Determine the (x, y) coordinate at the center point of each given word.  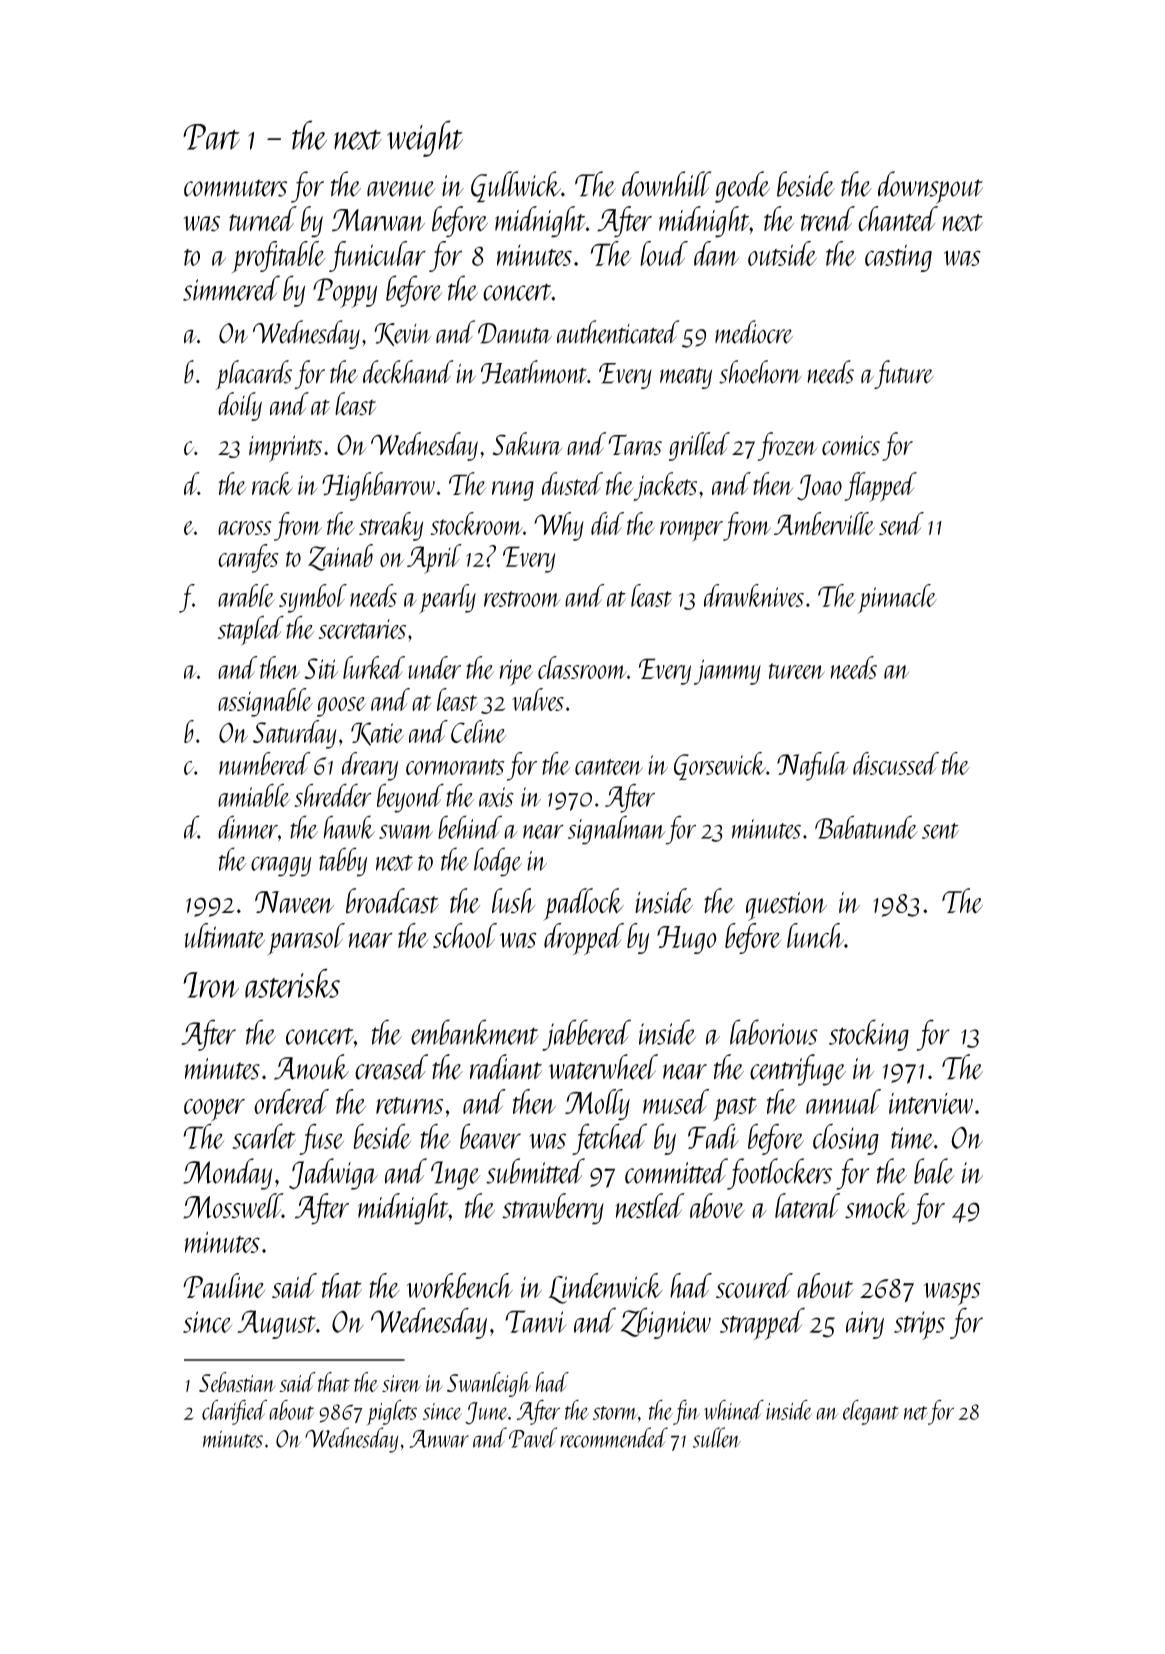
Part (211, 137)
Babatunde (866, 827)
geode (742, 187)
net (916, 1413)
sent (940, 831)
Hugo (687, 940)
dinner (248, 827)
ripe (516, 672)
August (276, 1324)
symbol (313, 598)
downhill (667, 184)
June (486, 1413)
